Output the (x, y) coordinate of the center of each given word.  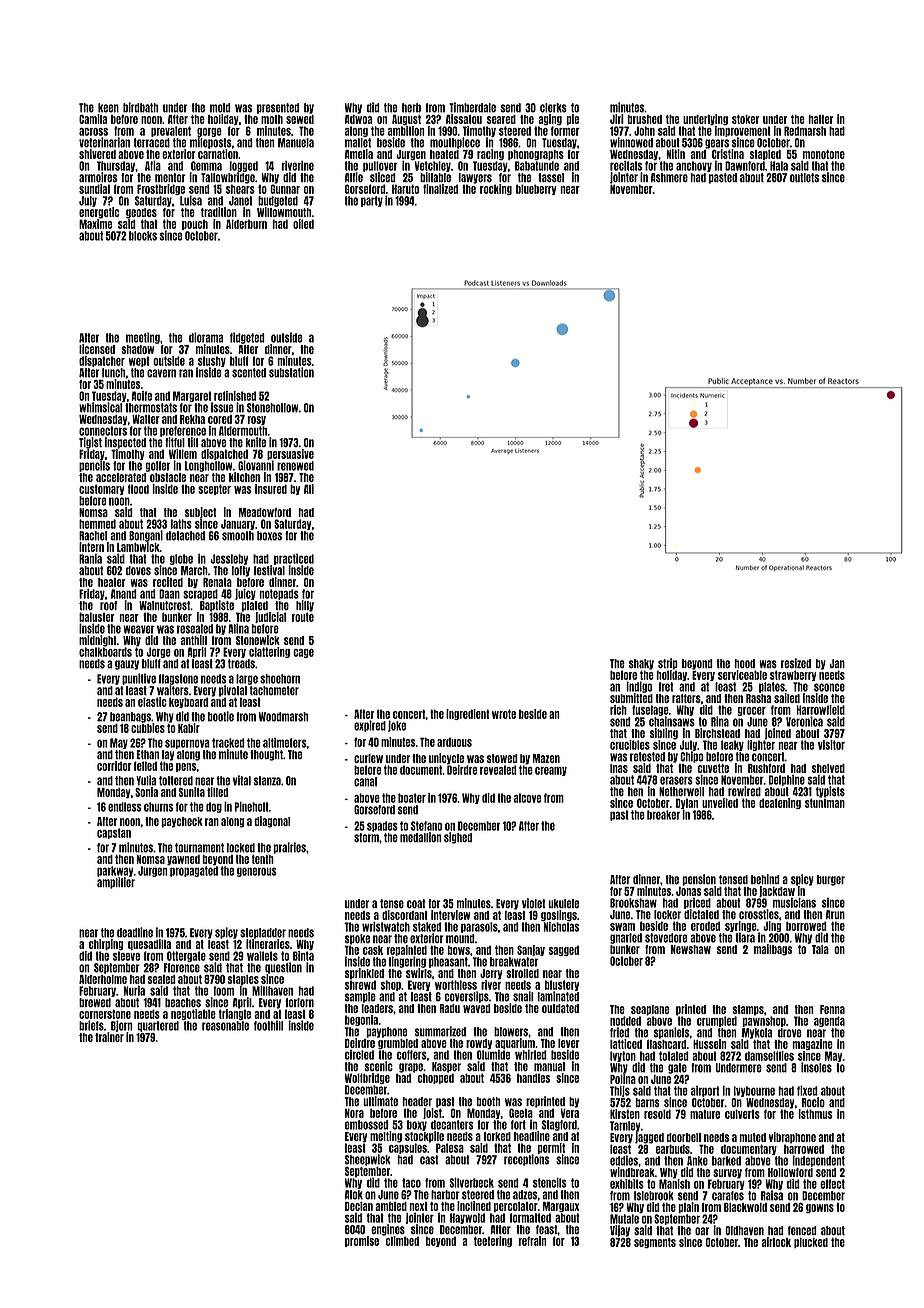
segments (655, 1243)
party (372, 201)
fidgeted (247, 338)
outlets (804, 177)
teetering (493, 1241)
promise (362, 1241)
